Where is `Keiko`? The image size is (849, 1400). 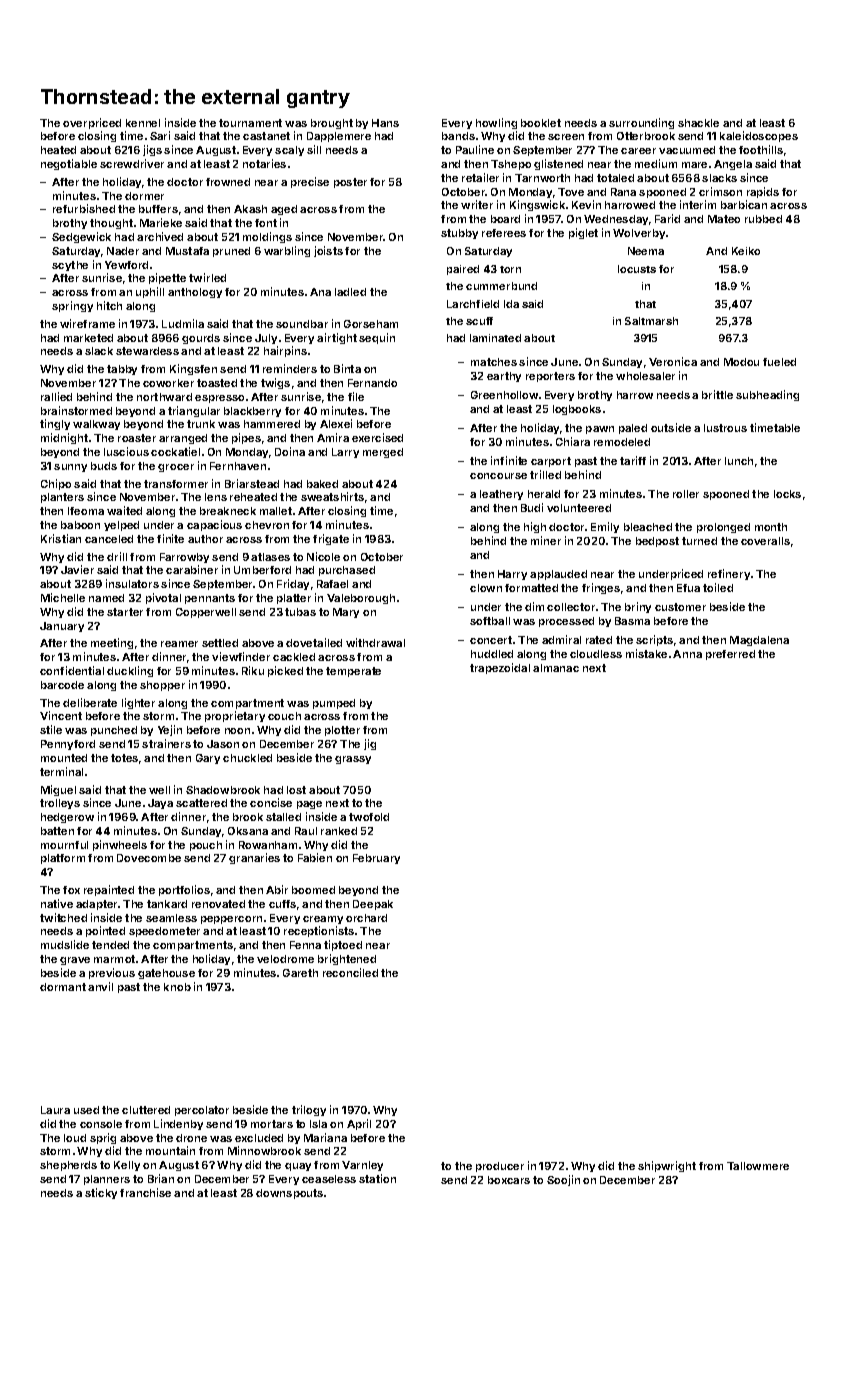 Keiko is located at coordinates (746, 251).
